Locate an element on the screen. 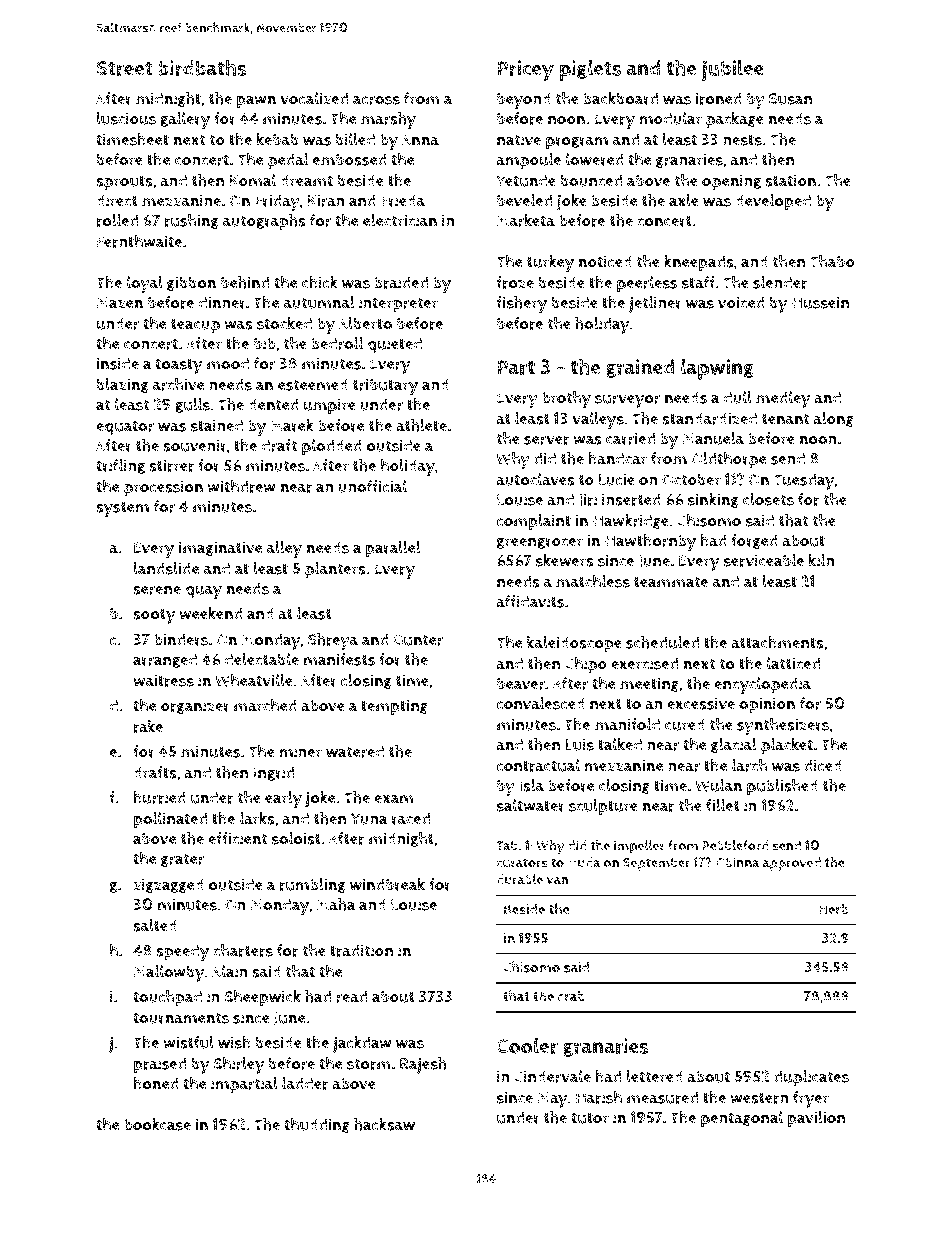 The image size is (952, 1233). staff is located at coordinates (698, 282).
